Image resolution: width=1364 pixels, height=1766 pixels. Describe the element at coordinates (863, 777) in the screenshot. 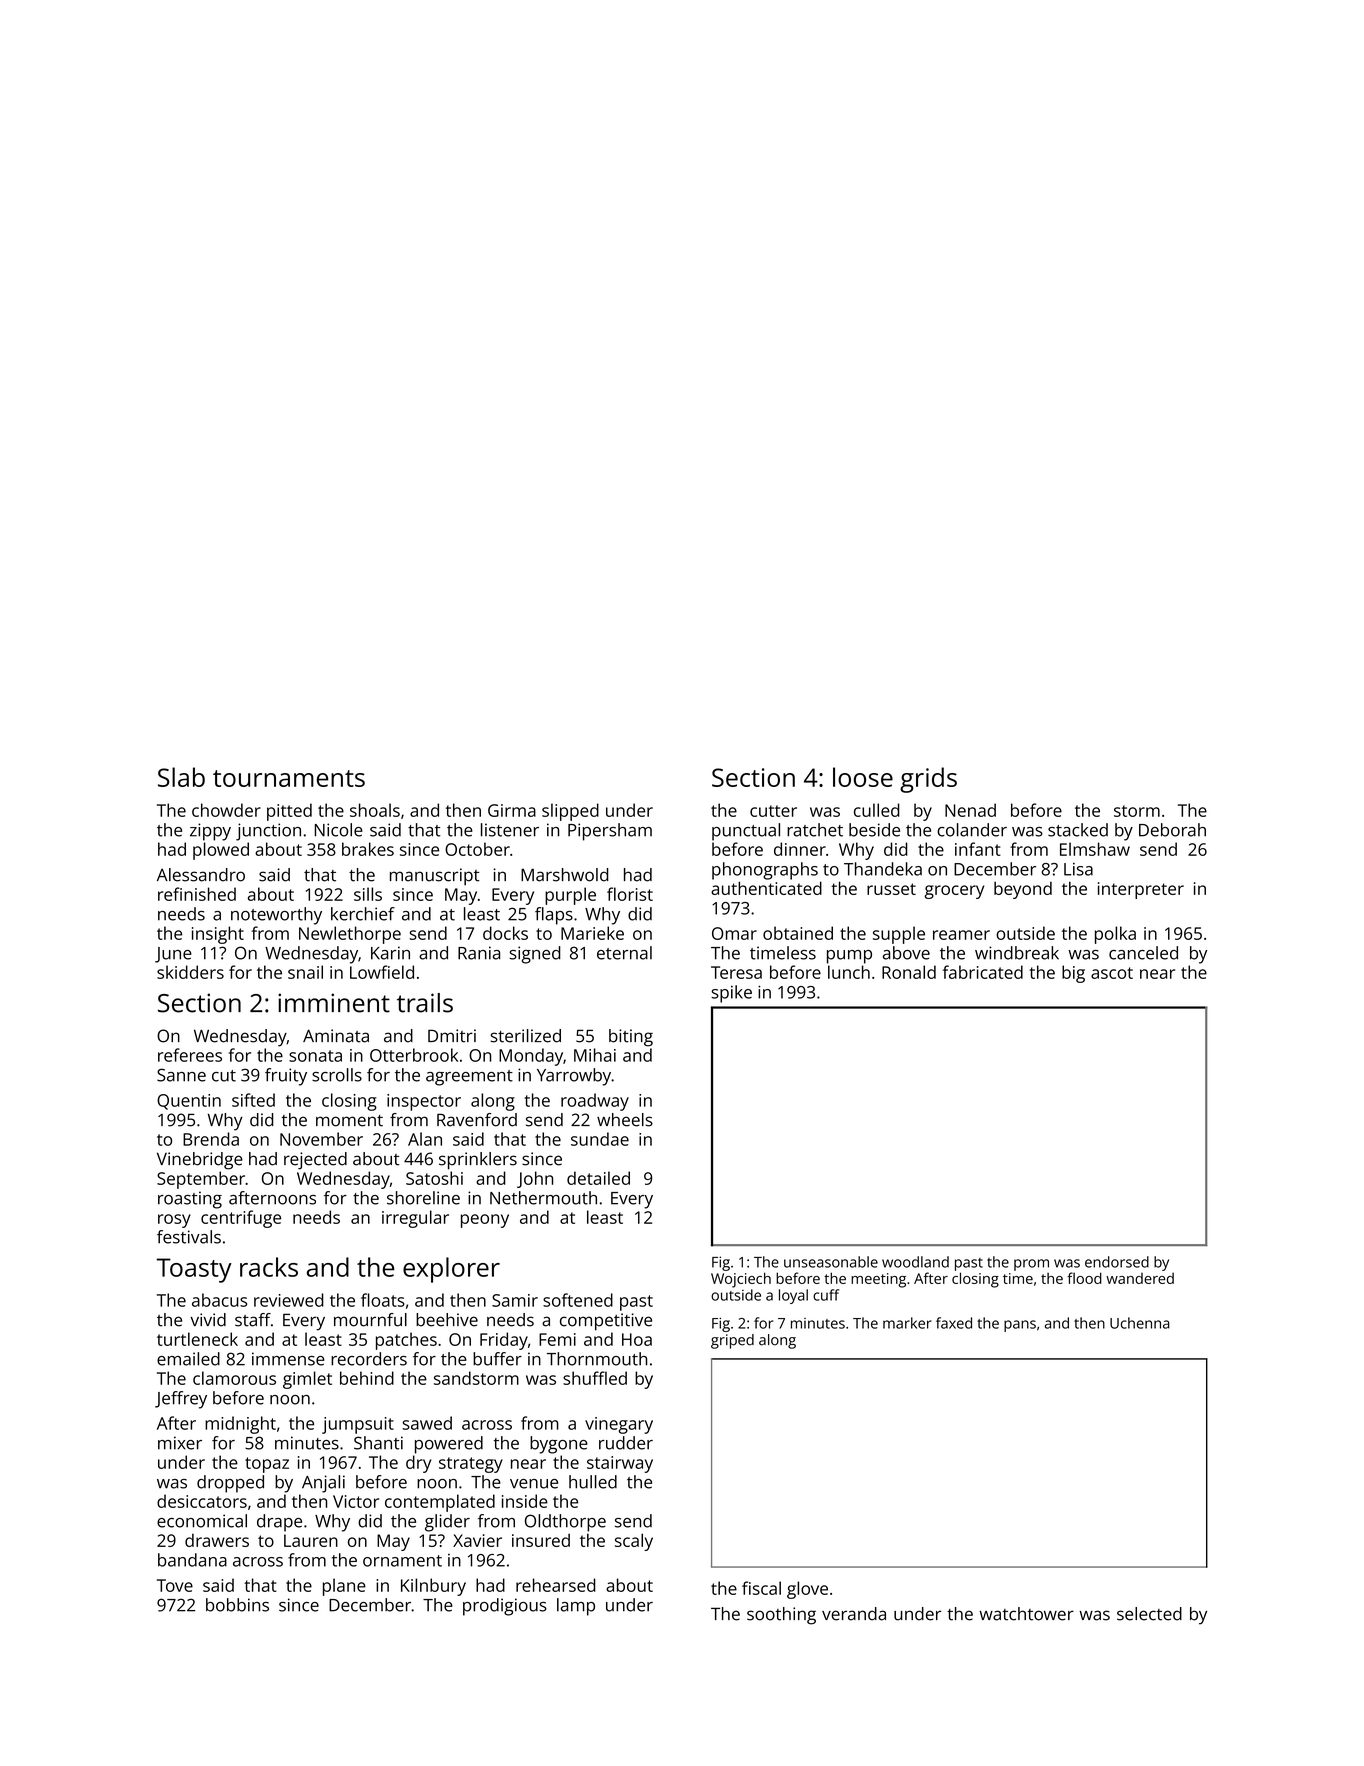

I see `loose` at that location.
